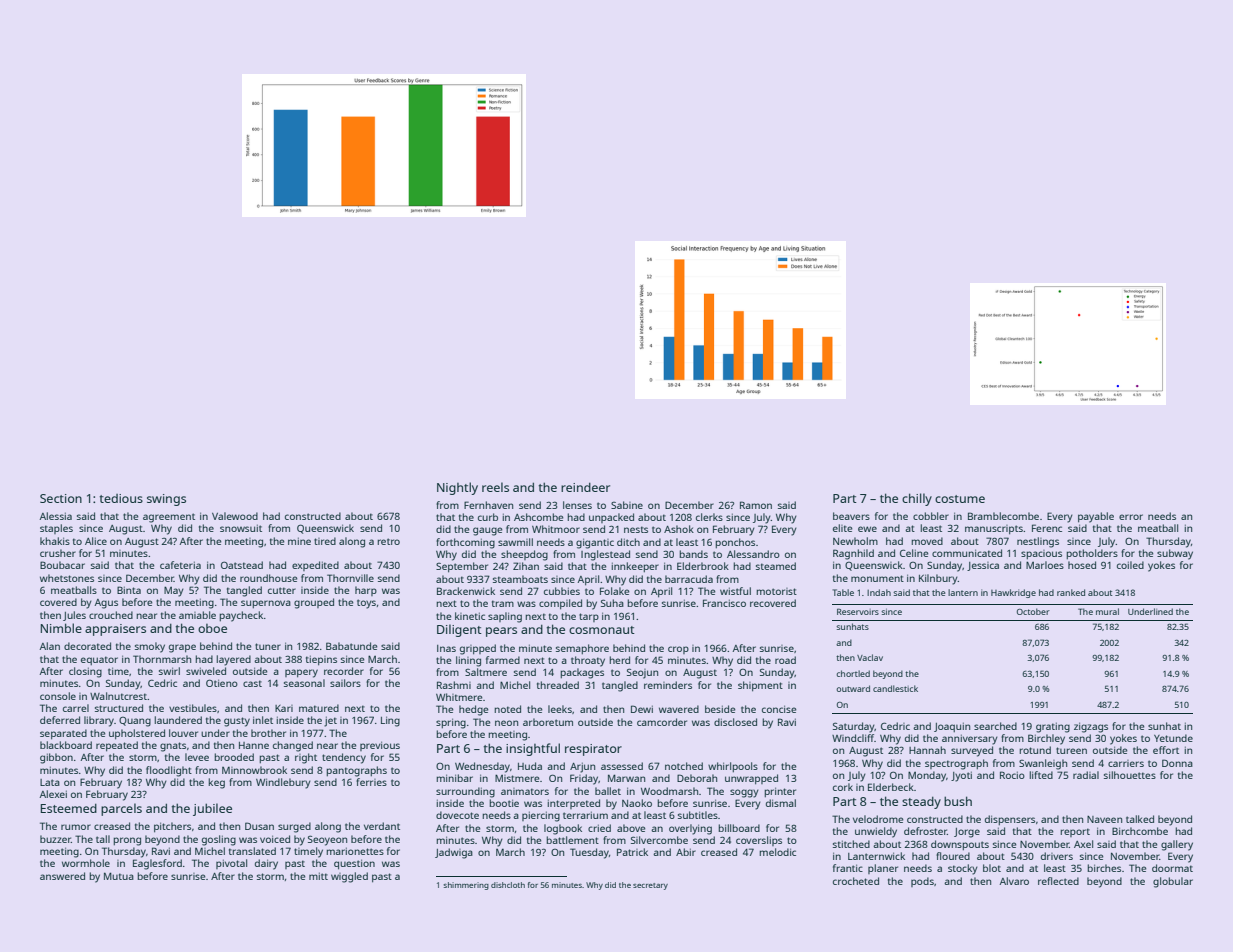  What do you see at coordinates (585, 487) in the screenshot?
I see `reindeer` at bounding box center [585, 487].
